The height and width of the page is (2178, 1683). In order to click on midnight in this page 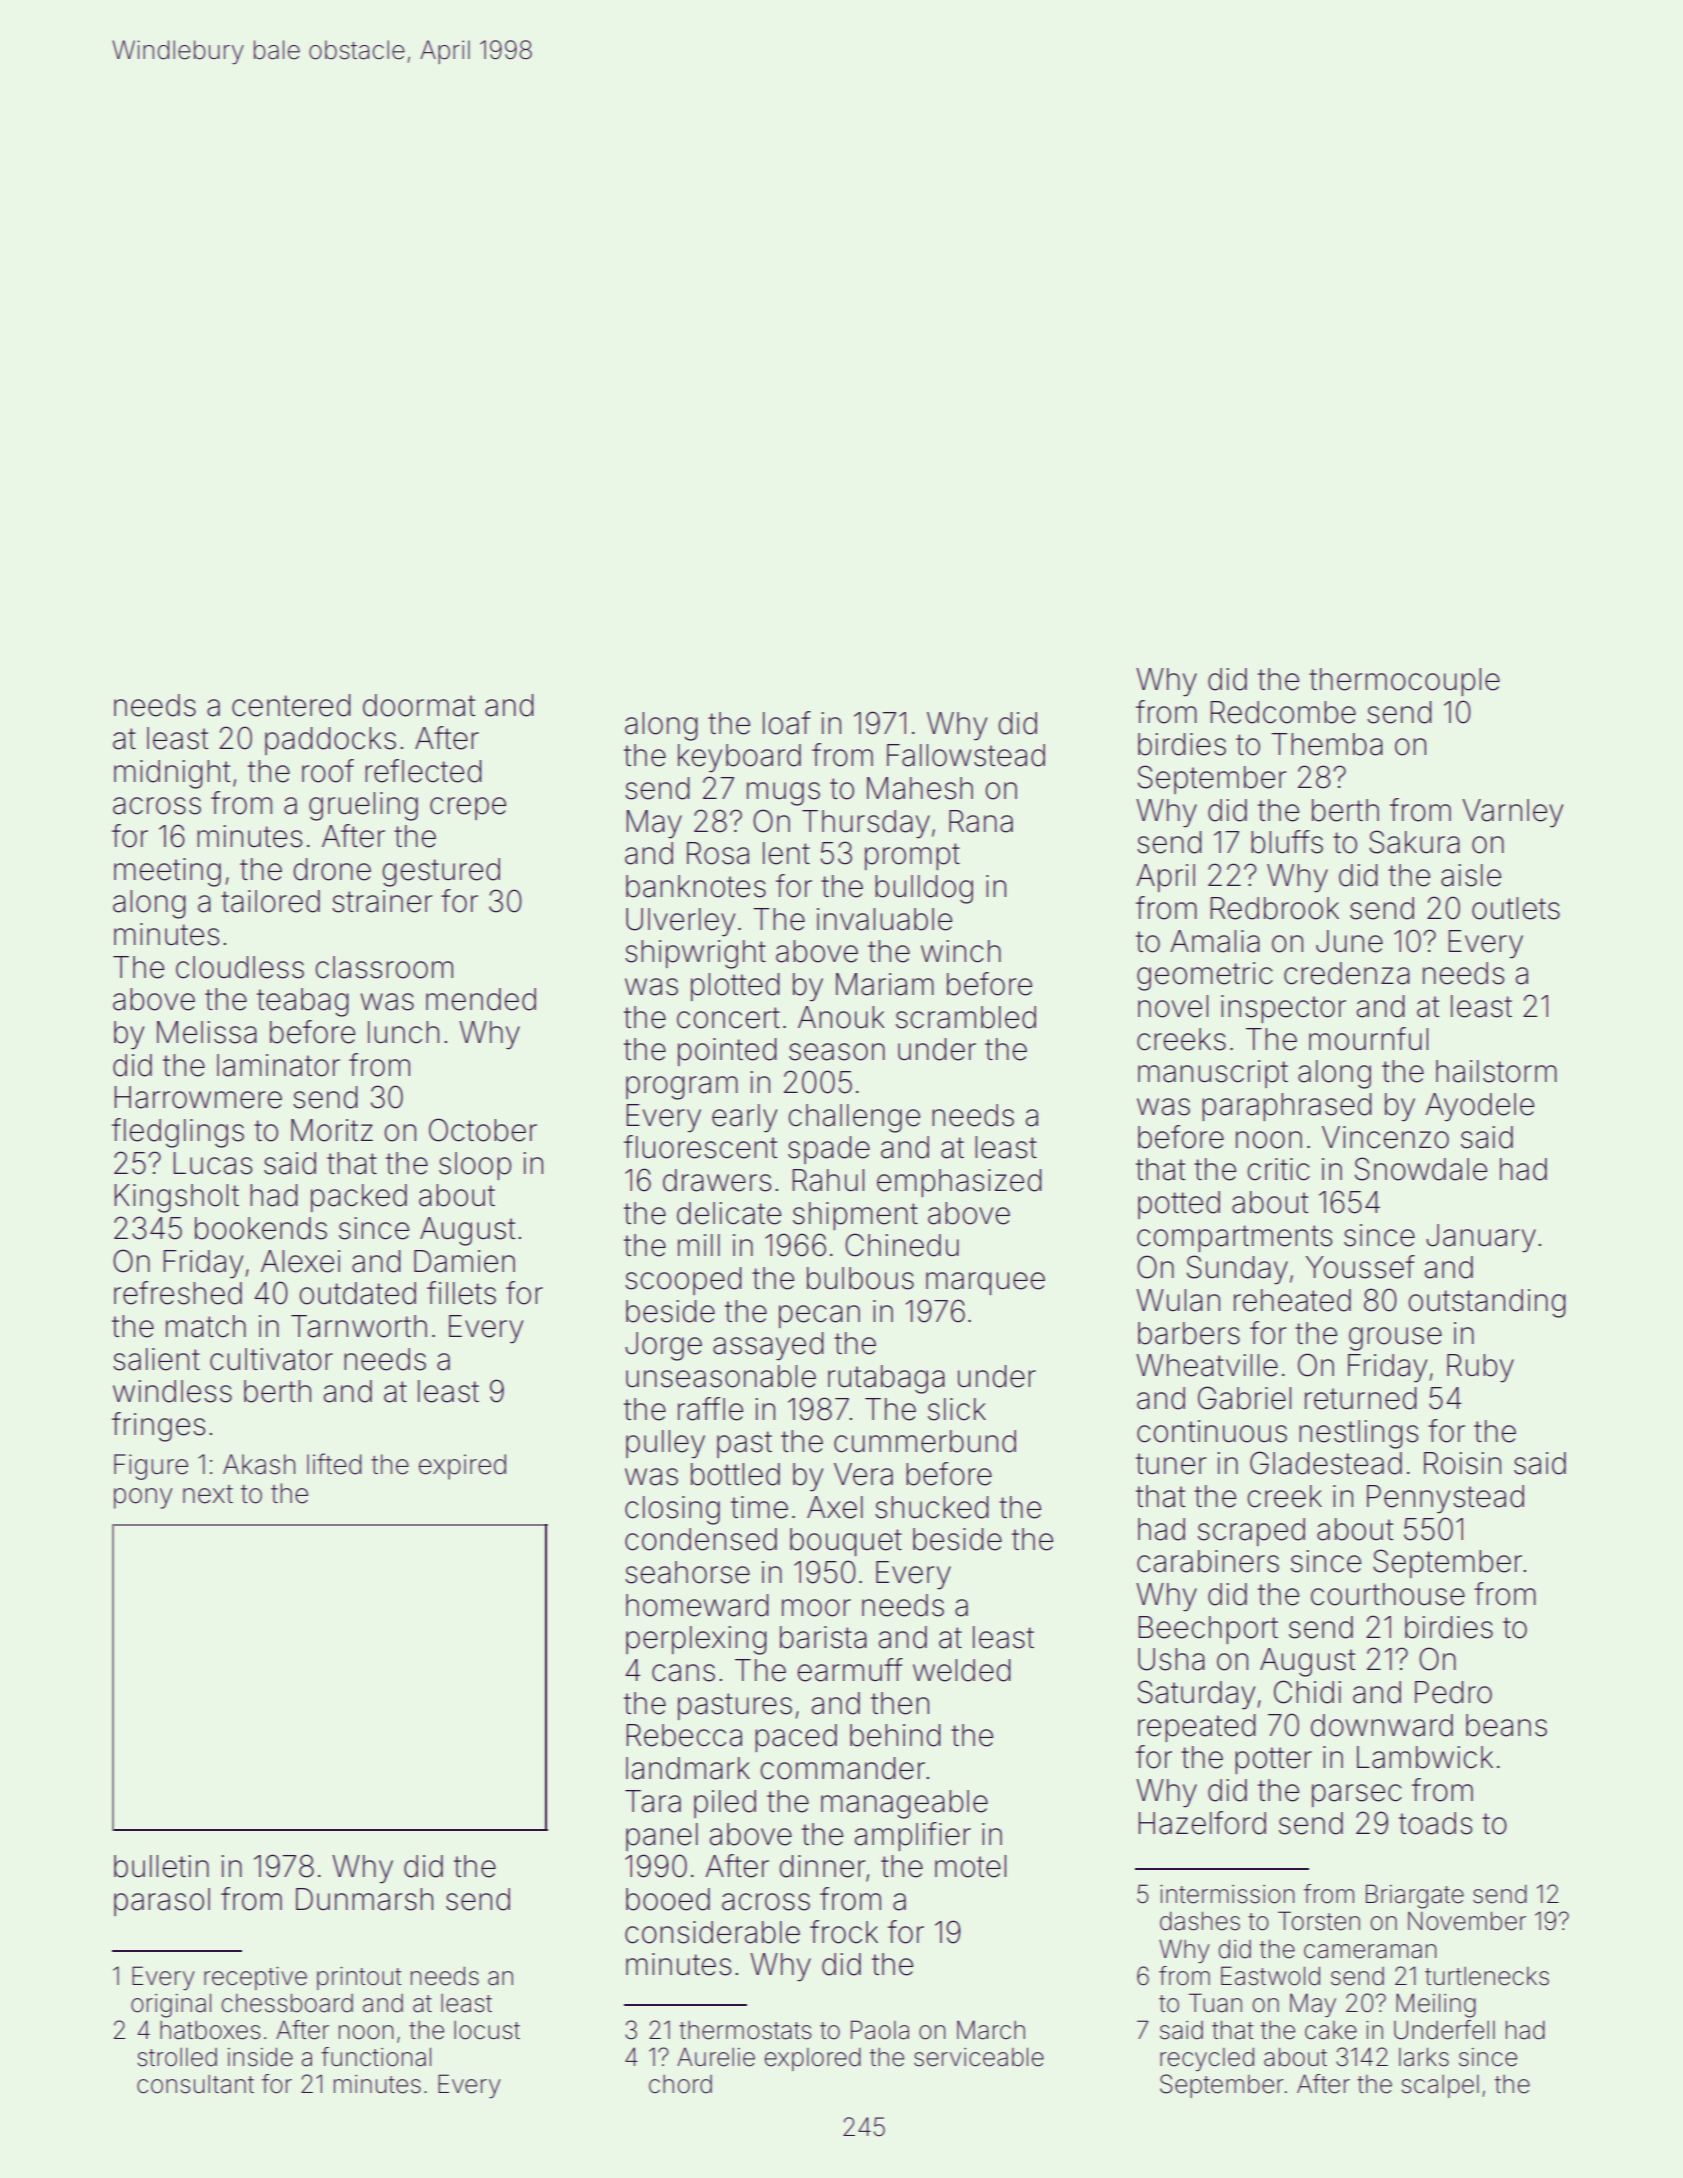, I will do `click(172, 774)`.
